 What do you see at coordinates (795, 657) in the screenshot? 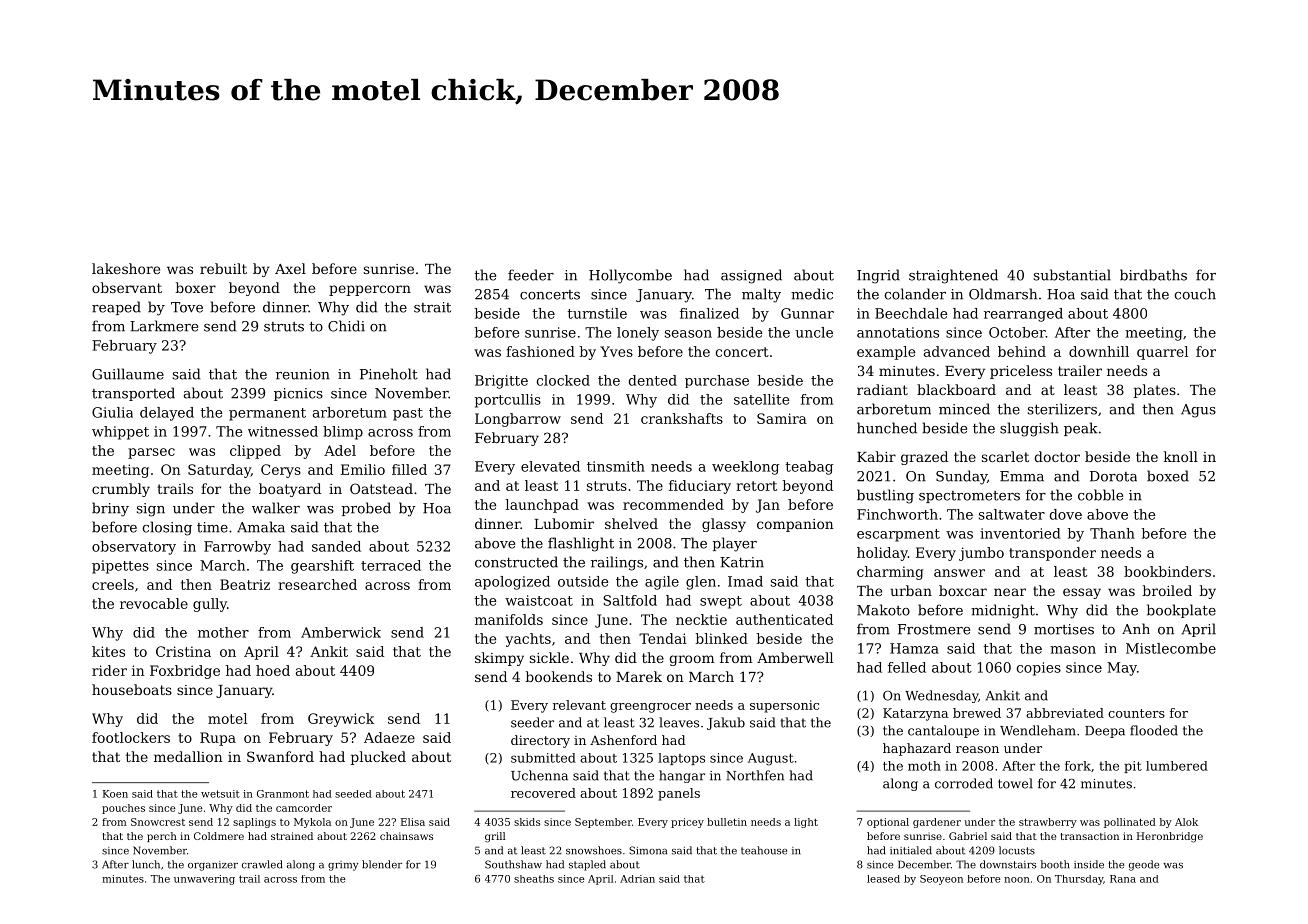
I see `Amberwell` at bounding box center [795, 657].
